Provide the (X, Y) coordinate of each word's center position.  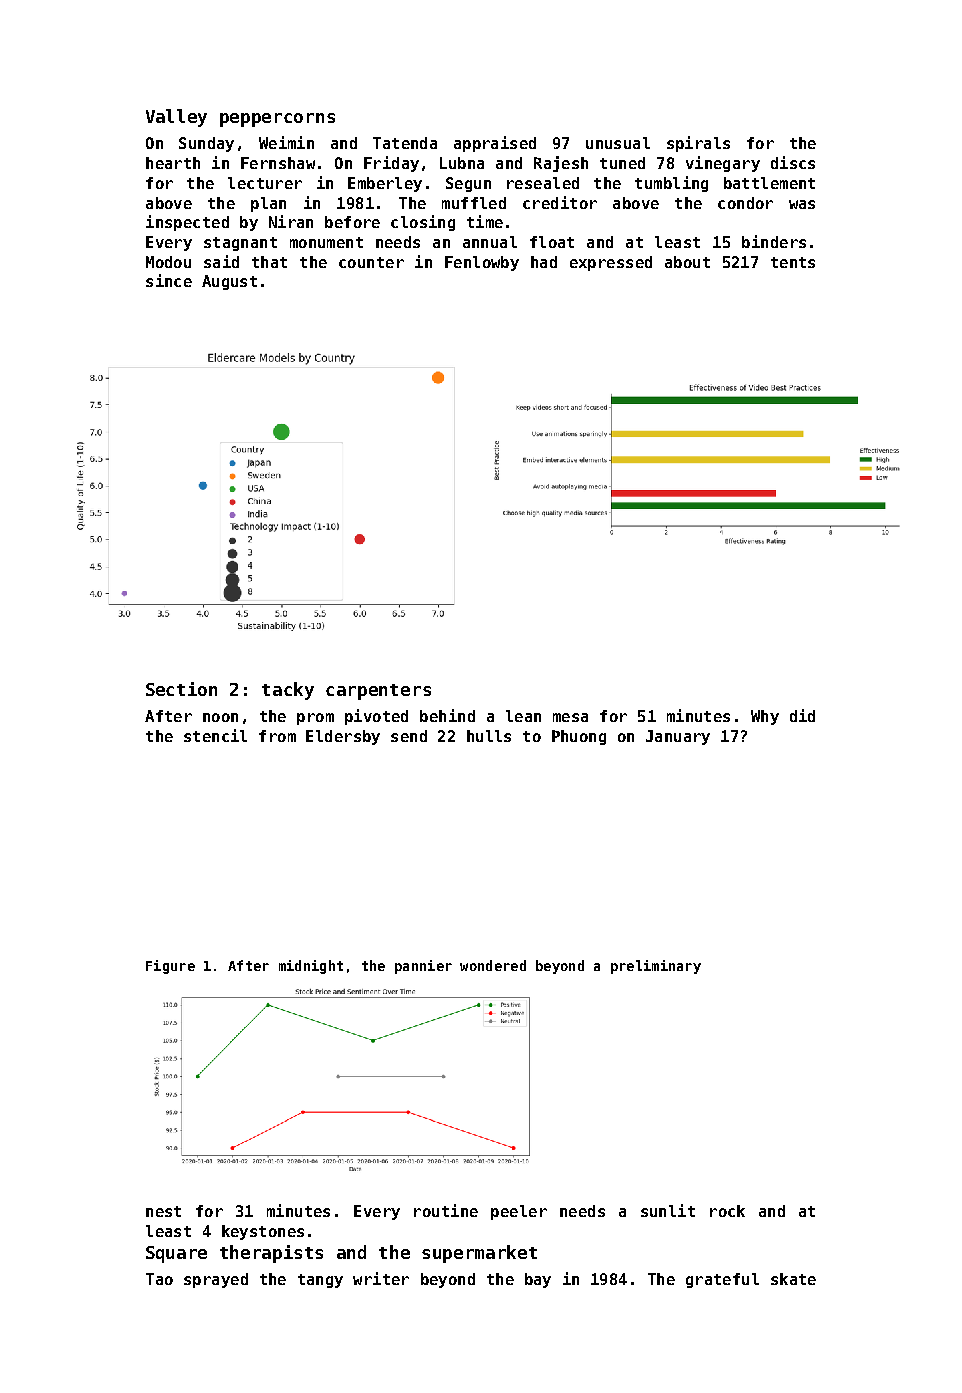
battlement (769, 183)
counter (371, 262)
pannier (423, 967)
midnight (311, 967)
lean (523, 716)
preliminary (656, 967)
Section (181, 689)
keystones (263, 1232)
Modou (168, 262)
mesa (570, 717)
